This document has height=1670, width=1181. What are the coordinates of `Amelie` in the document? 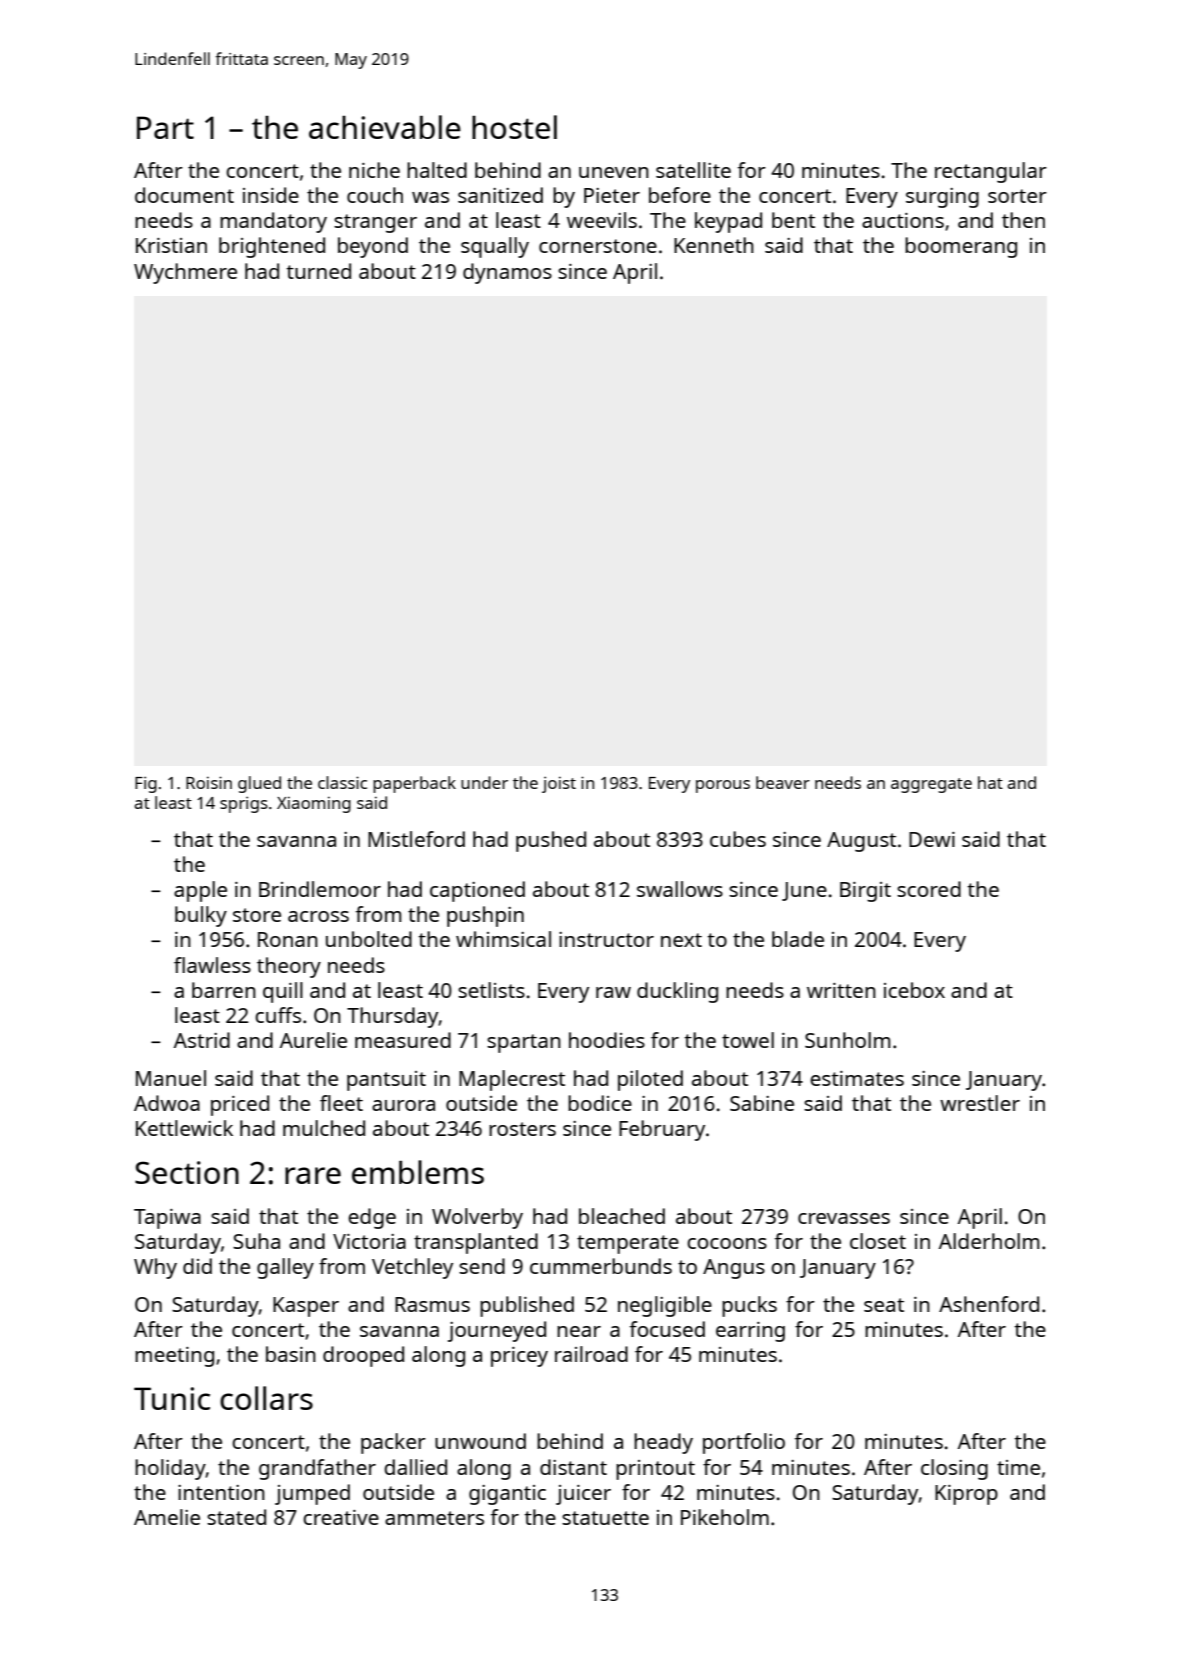 It's located at (167, 1517).
